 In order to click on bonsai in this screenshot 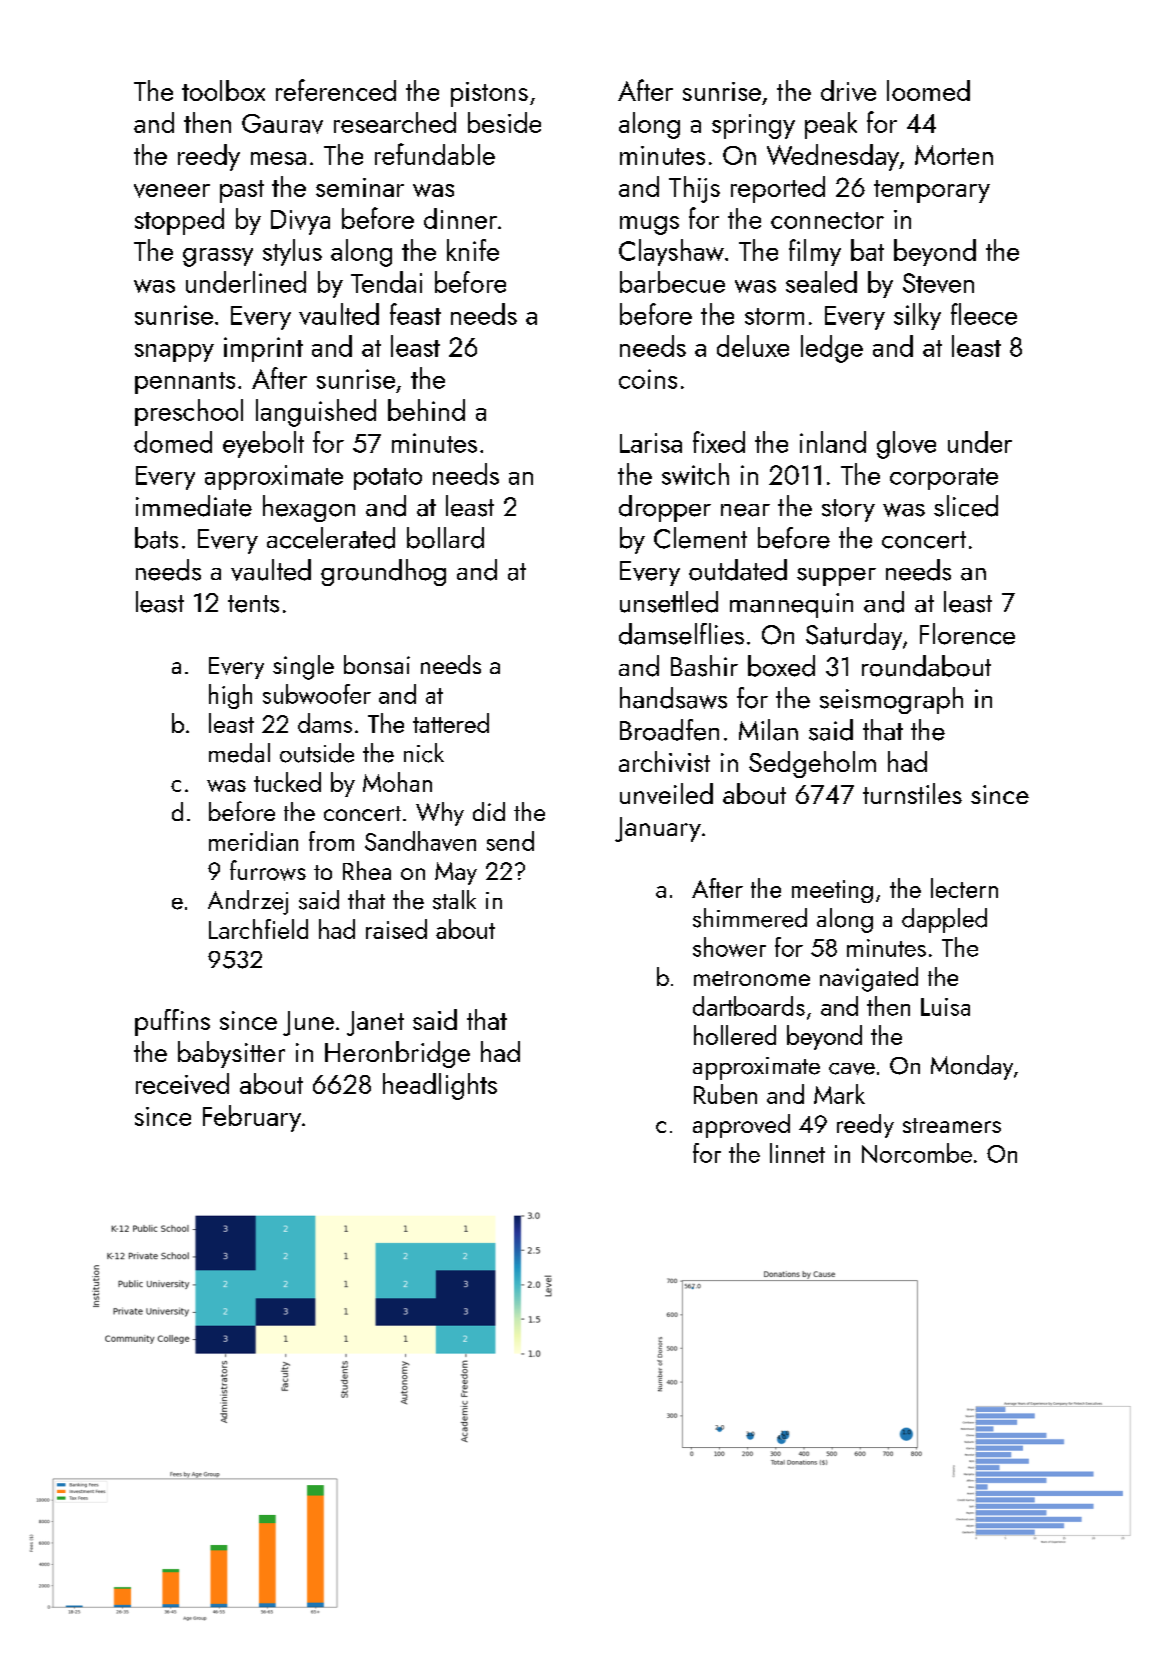, I will do `click(377, 664)`.
